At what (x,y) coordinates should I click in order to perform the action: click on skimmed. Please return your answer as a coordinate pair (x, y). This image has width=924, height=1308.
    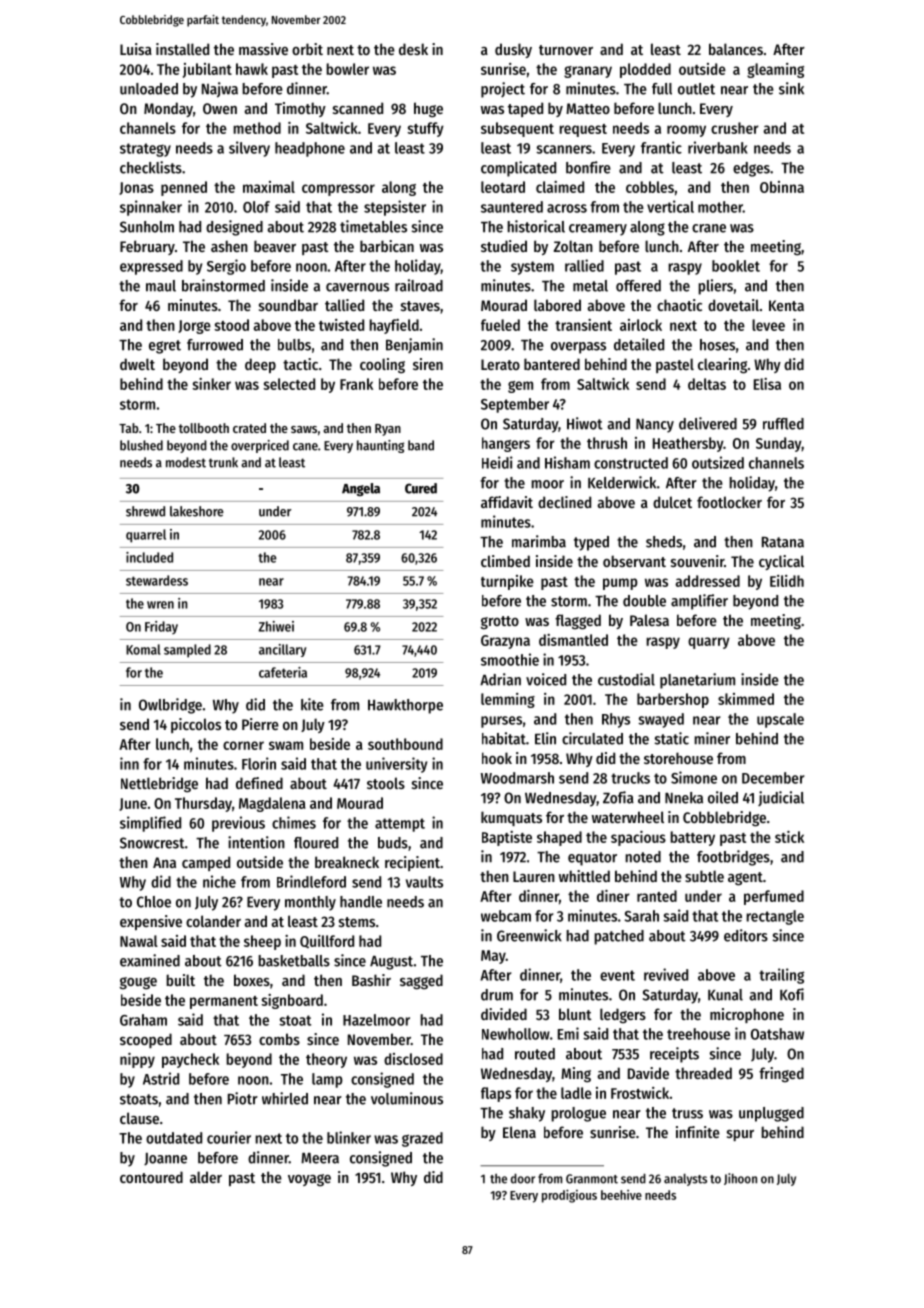
    Looking at the image, I should click on (746, 699).
